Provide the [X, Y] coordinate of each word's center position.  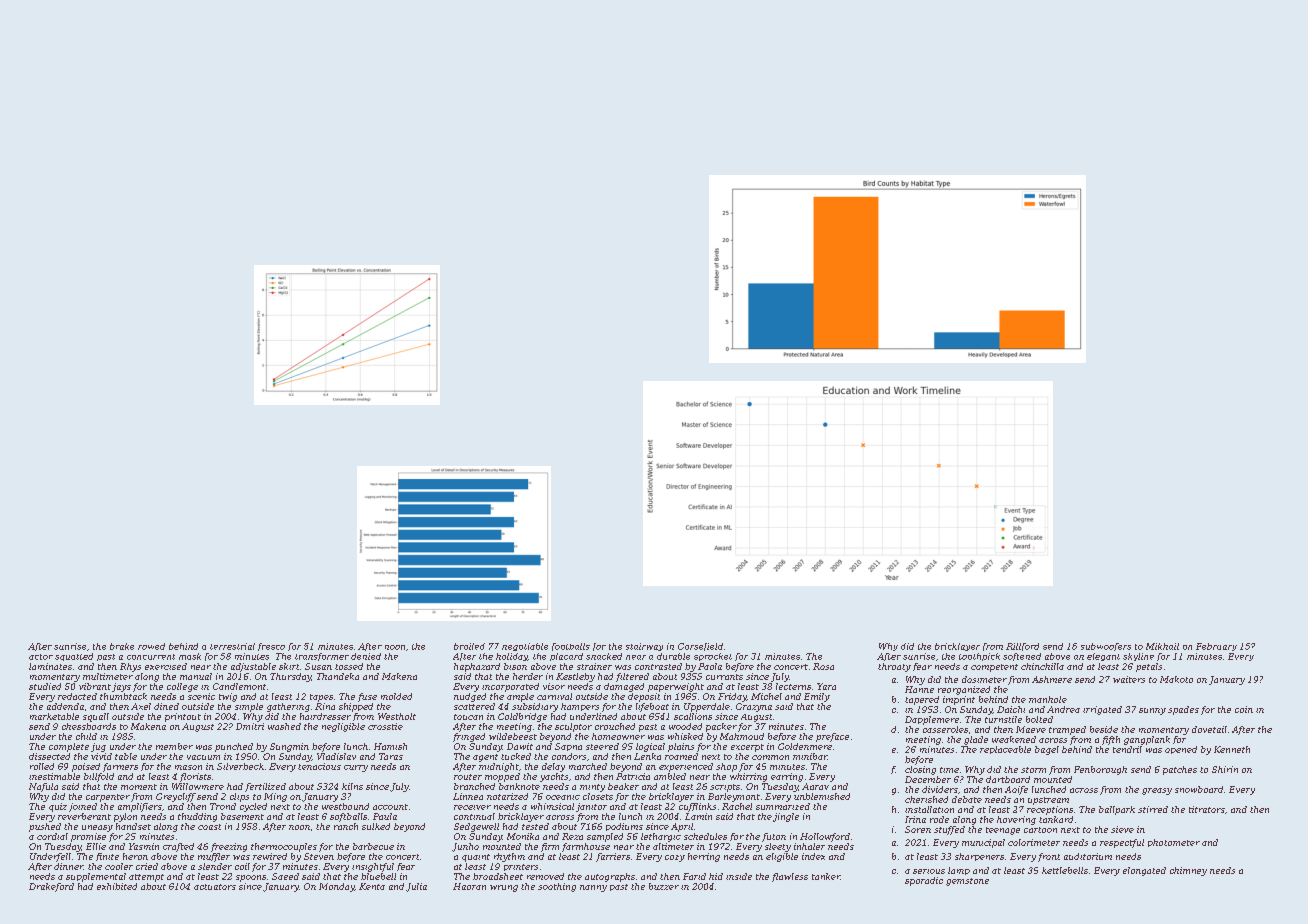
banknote [519, 786]
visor [554, 686]
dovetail [1209, 729]
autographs [610, 877]
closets [598, 796]
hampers [580, 707]
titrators [1207, 809]
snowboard [1199, 789]
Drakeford [51, 887]
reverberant [84, 816]
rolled [42, 766]
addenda [65, 706]
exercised [166, 666]
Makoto [1176, 679]
